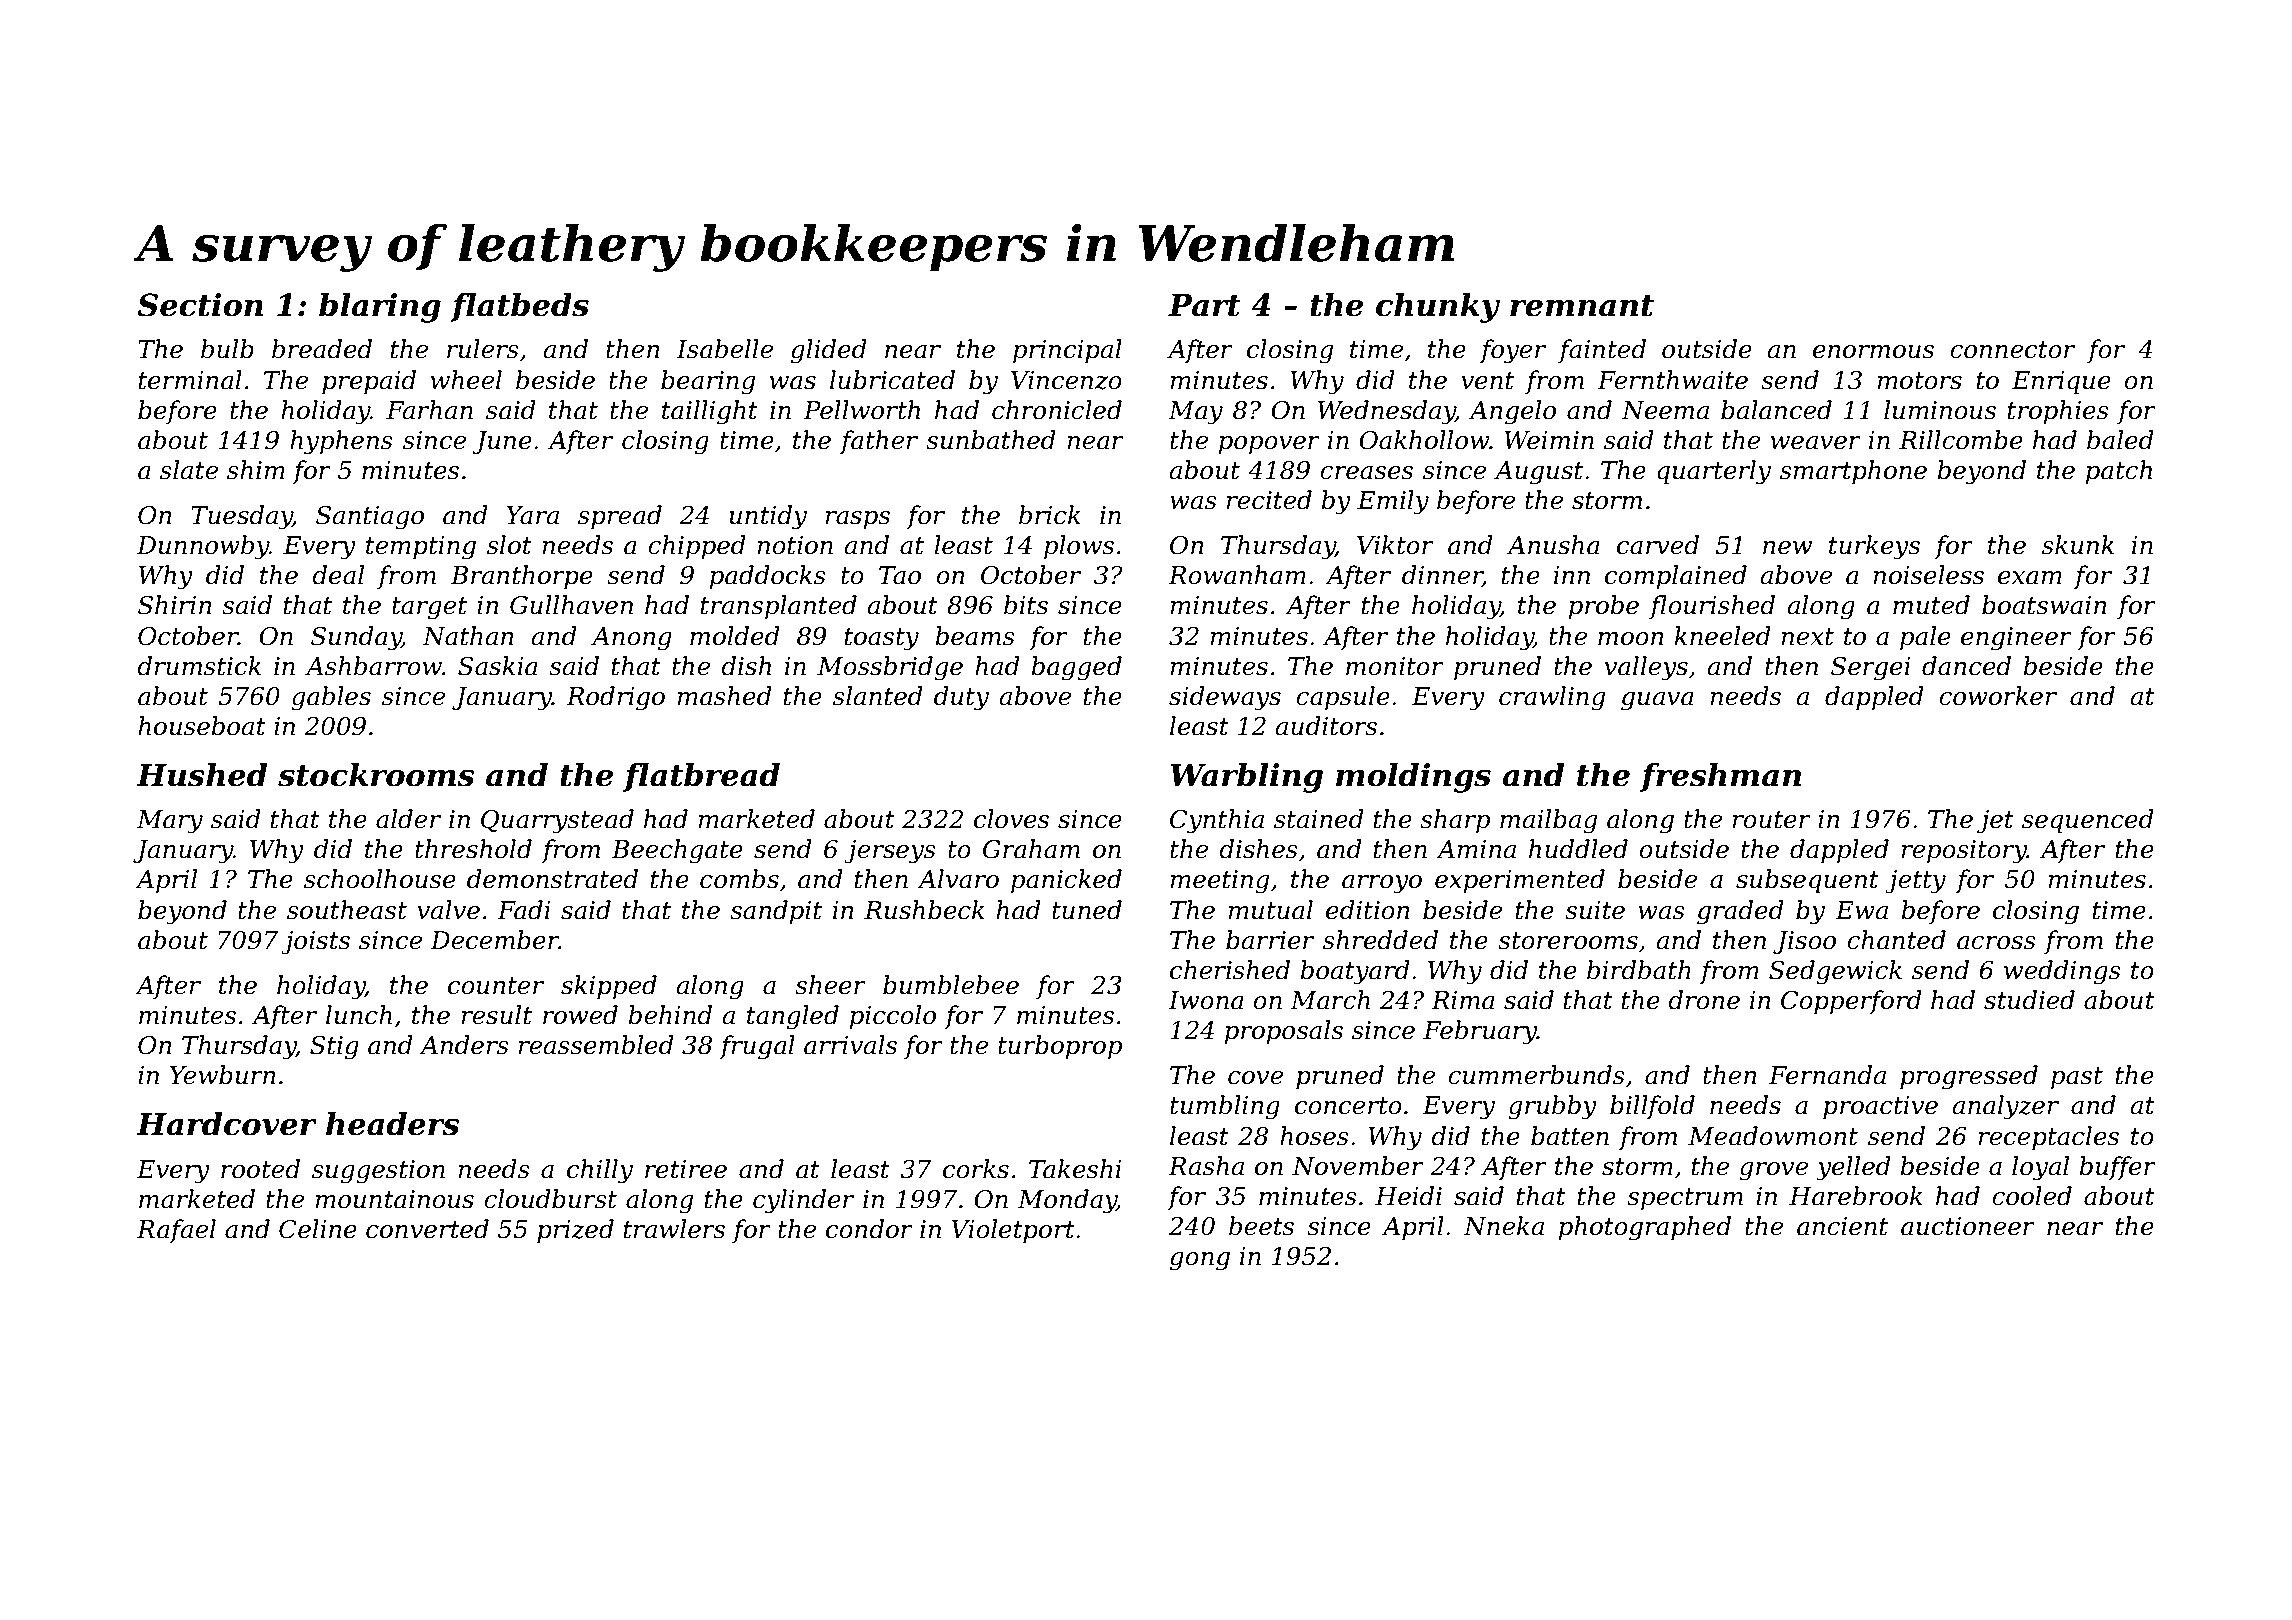 The height and width of the page is (1620, 2292). What do you see at coordinates (201, 775) in the page?
I see `Hushed` at bounding box center [201, 775].
